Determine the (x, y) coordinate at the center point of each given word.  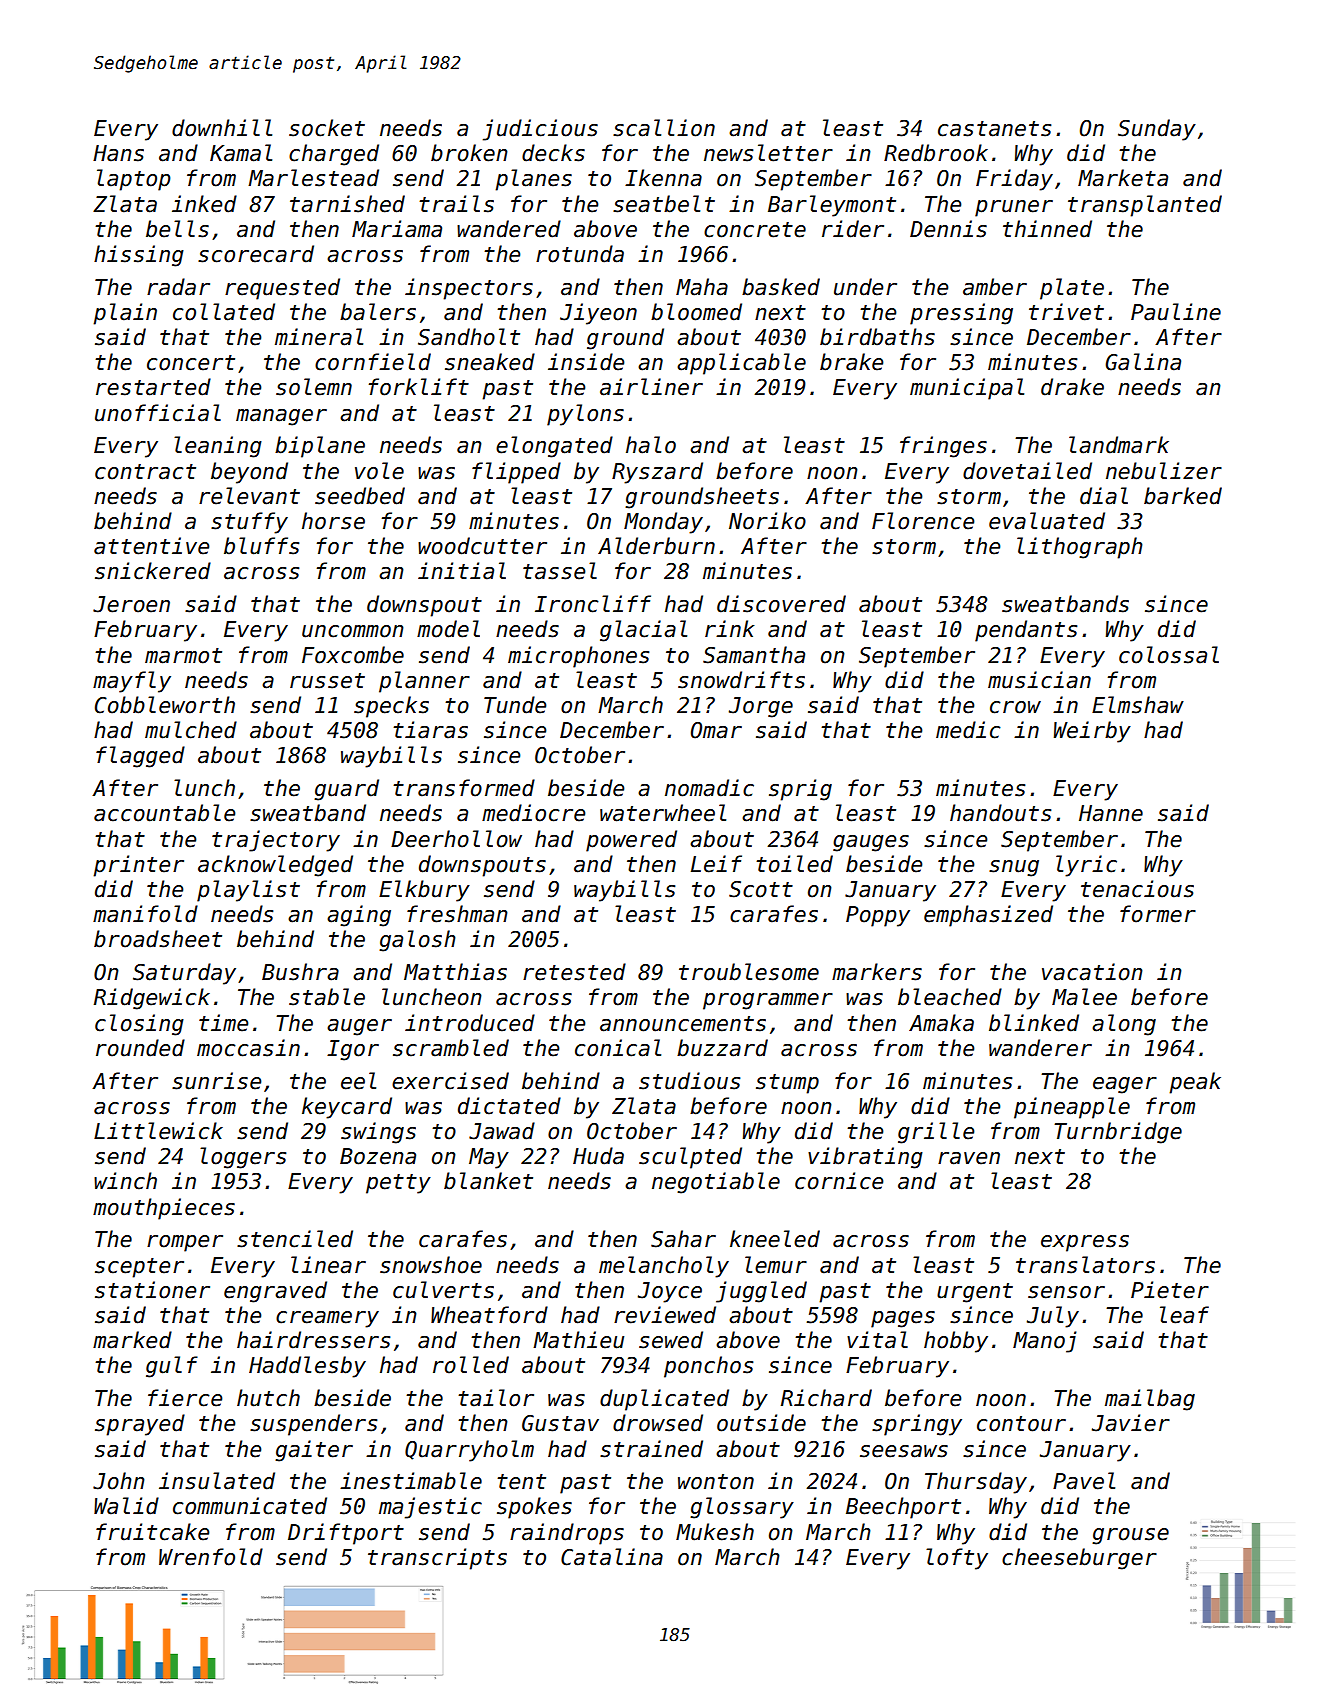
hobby (956, 1342)
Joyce (670, 1292)
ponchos (708, 1367)
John (119, 1481)
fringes (943, 447)
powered (631, 841)
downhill (222, 128)
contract (145, 472)
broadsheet (158, 939)
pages (903, 1319)
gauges (871, 843)
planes (533, 180)
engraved (275, 1292)
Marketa (1123, 178)
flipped (516, 473)
